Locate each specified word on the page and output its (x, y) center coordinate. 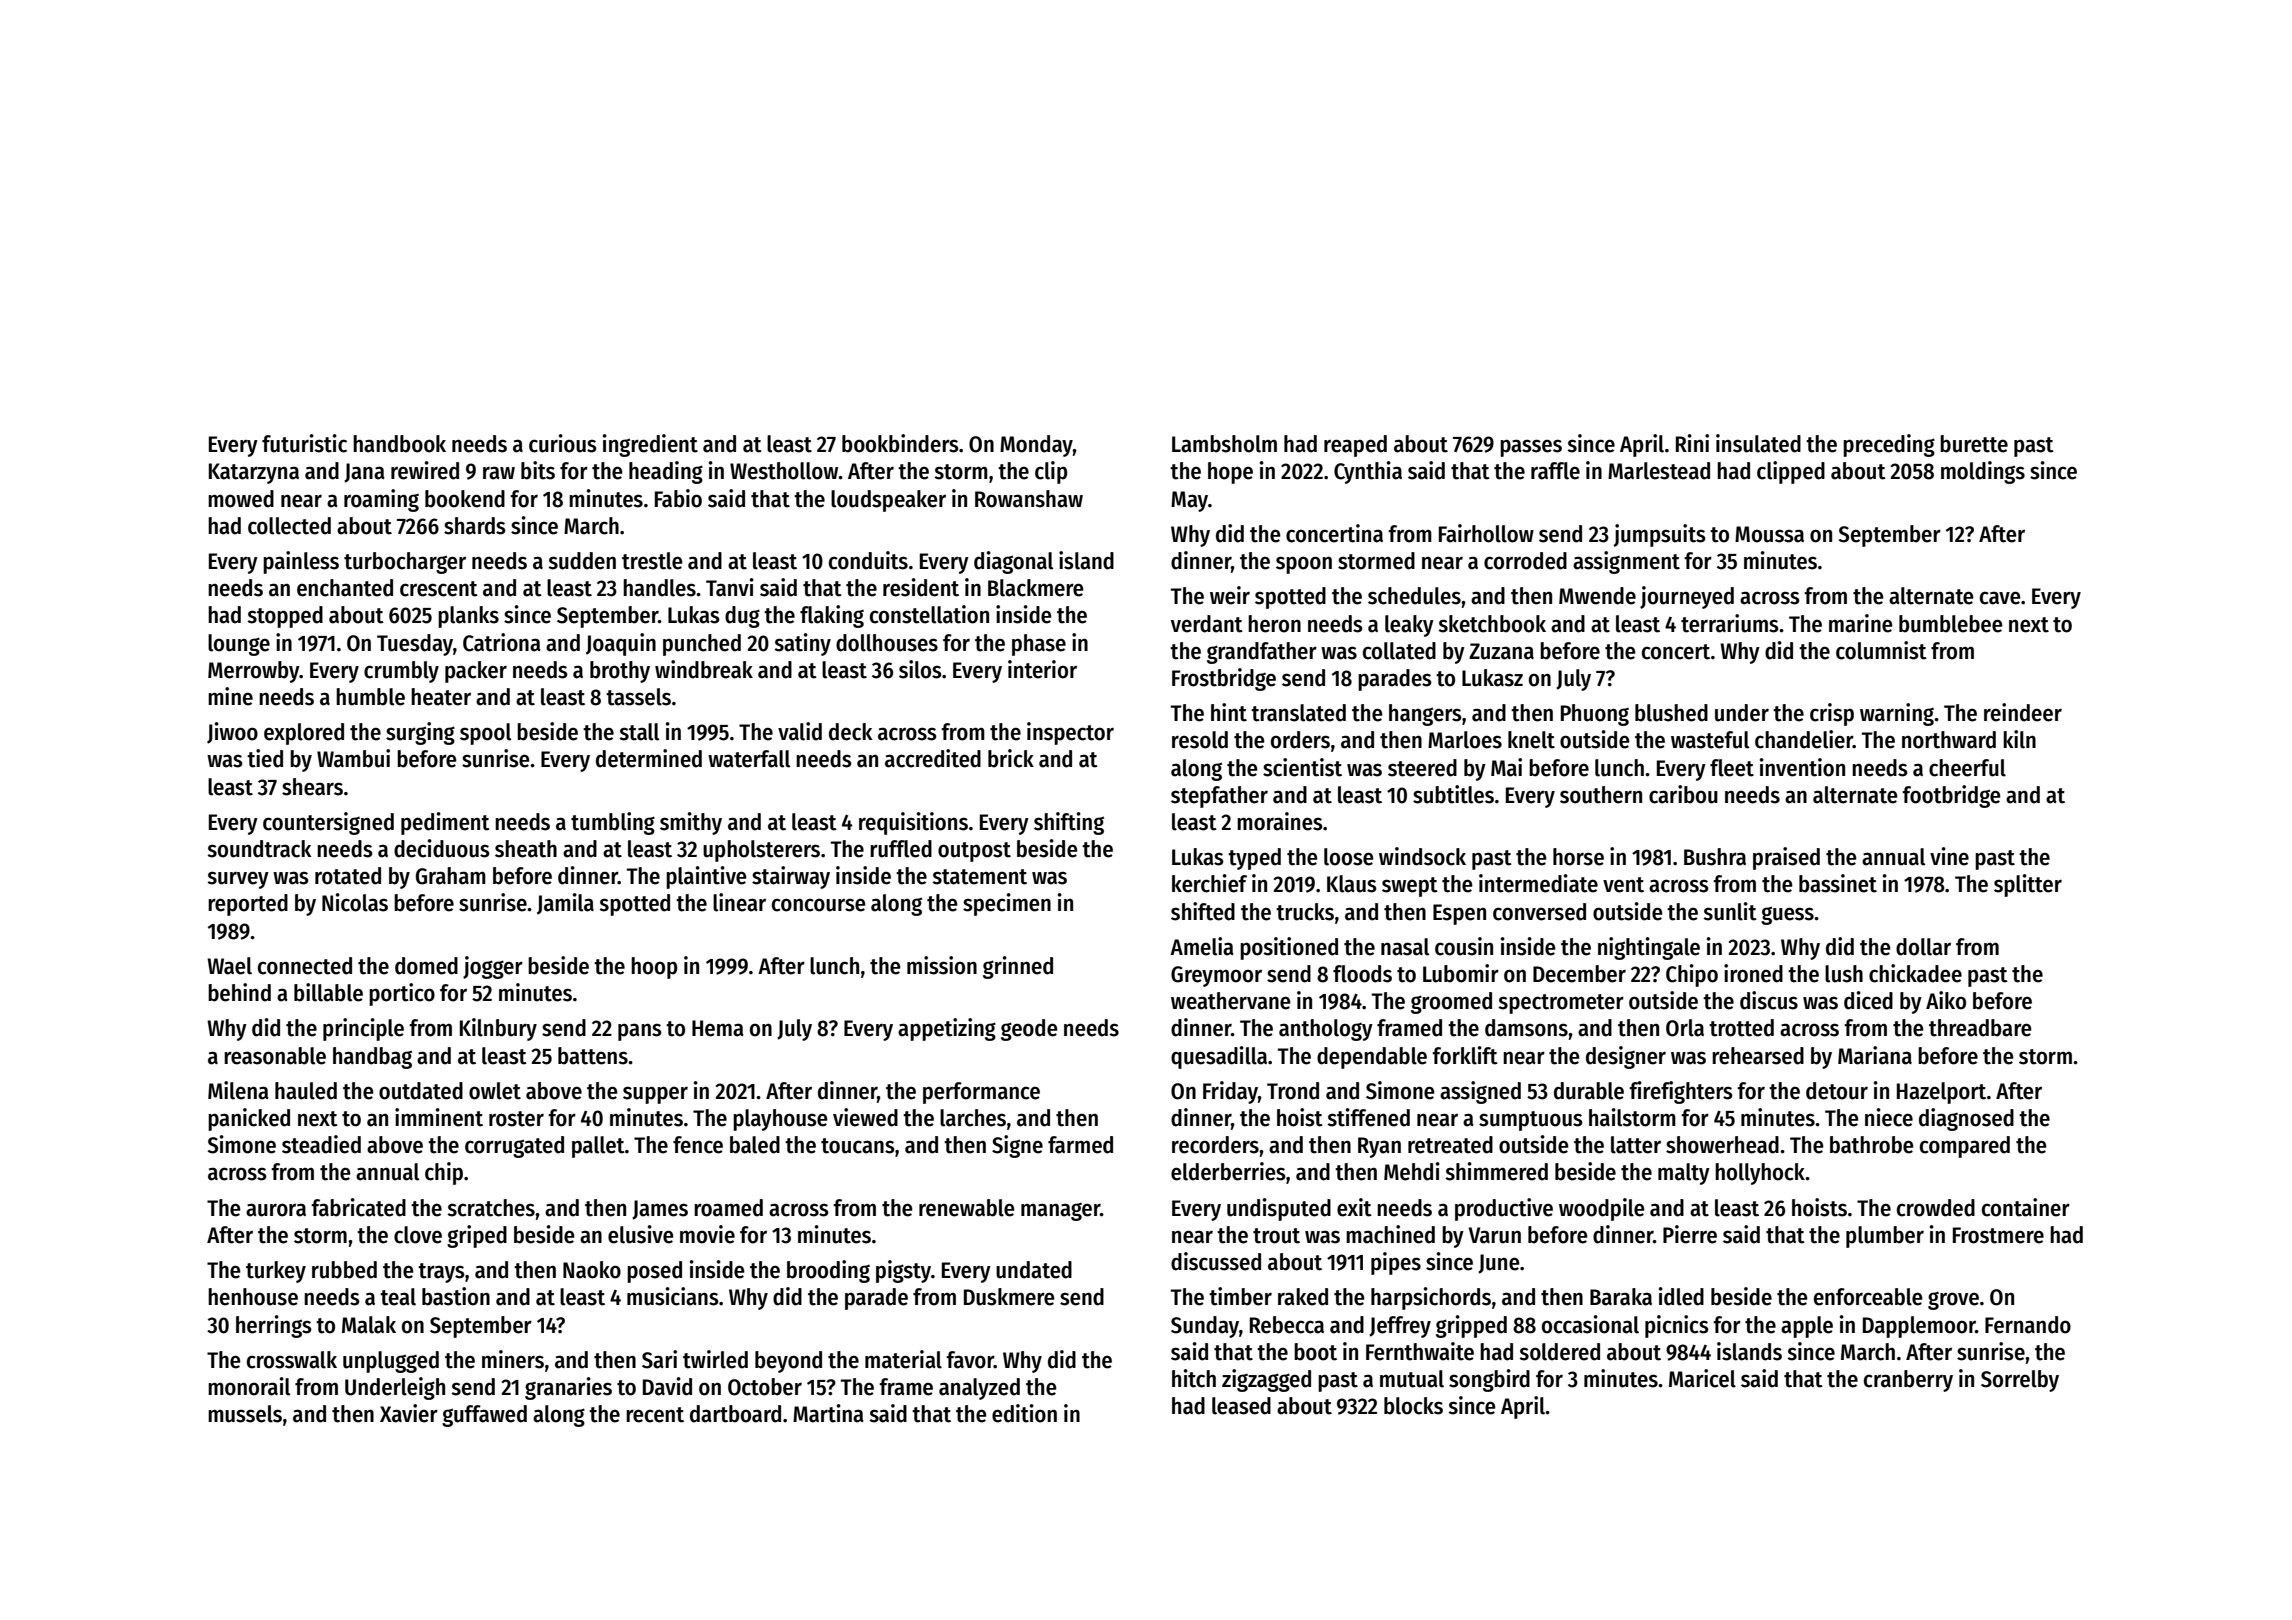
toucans (858, 1146)
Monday (1036, 446)
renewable (967, 1208)
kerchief (1209, 883)
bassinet (1838, 883)
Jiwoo (232, 733)
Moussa (1769, 534)
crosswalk (292, 1360)
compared (1965, 1147)
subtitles (1453, 794)
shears (312, 787)
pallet (598, 1147)
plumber (1885, 1237)
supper (655, 1095)
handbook (399, 444)
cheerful (1967, 768)
